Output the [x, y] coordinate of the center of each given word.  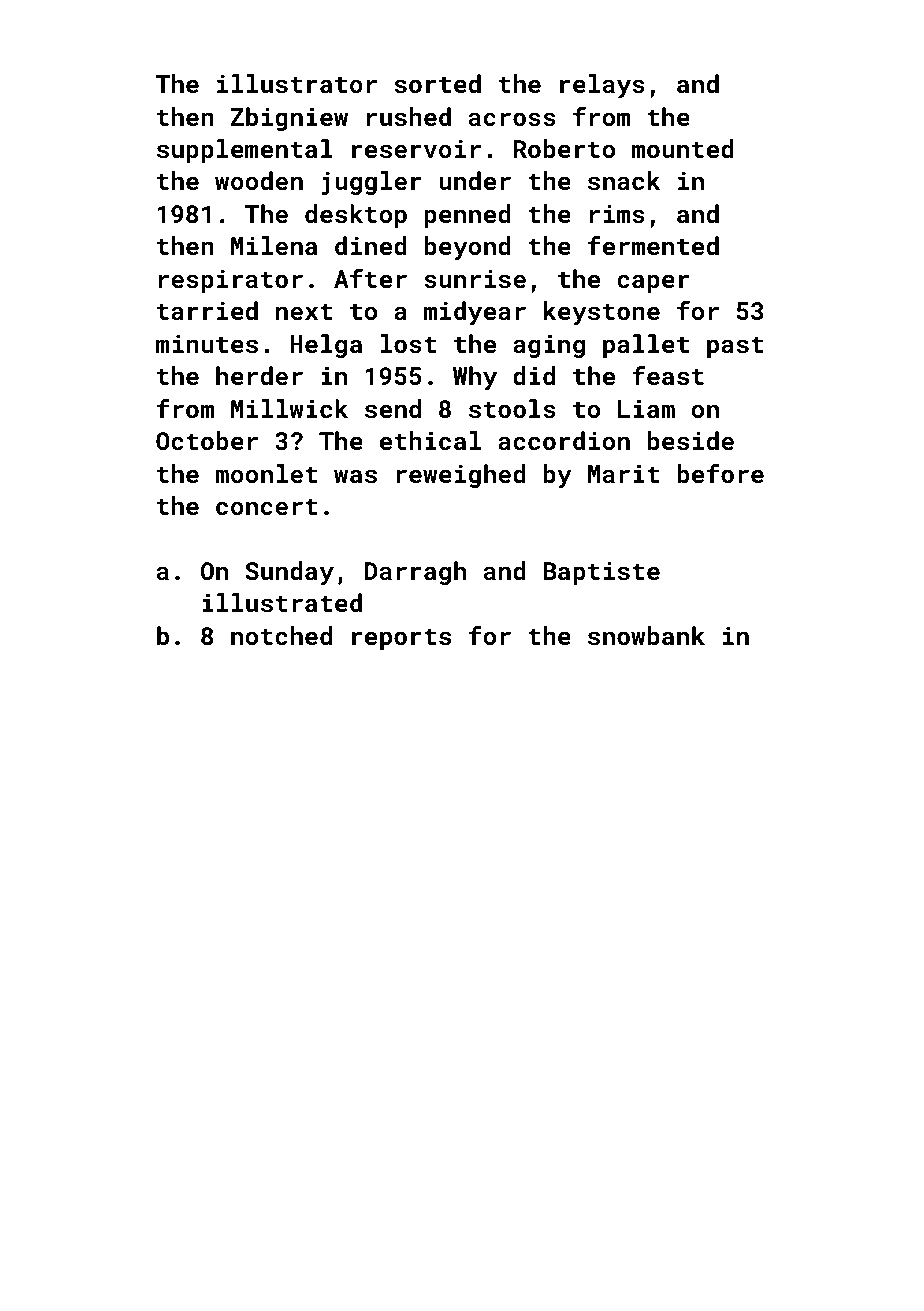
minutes [207, 344]
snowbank [646, 635]
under [475, 180]
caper [653, 283]
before [720, 473]
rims [617, 214]
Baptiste [601, 573]
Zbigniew [289, 119]
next [304, 311]
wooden [259, 180]
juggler [371, 183]
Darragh [415, 573]
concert [266, 506]
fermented [653, 245]
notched [281, 635]
